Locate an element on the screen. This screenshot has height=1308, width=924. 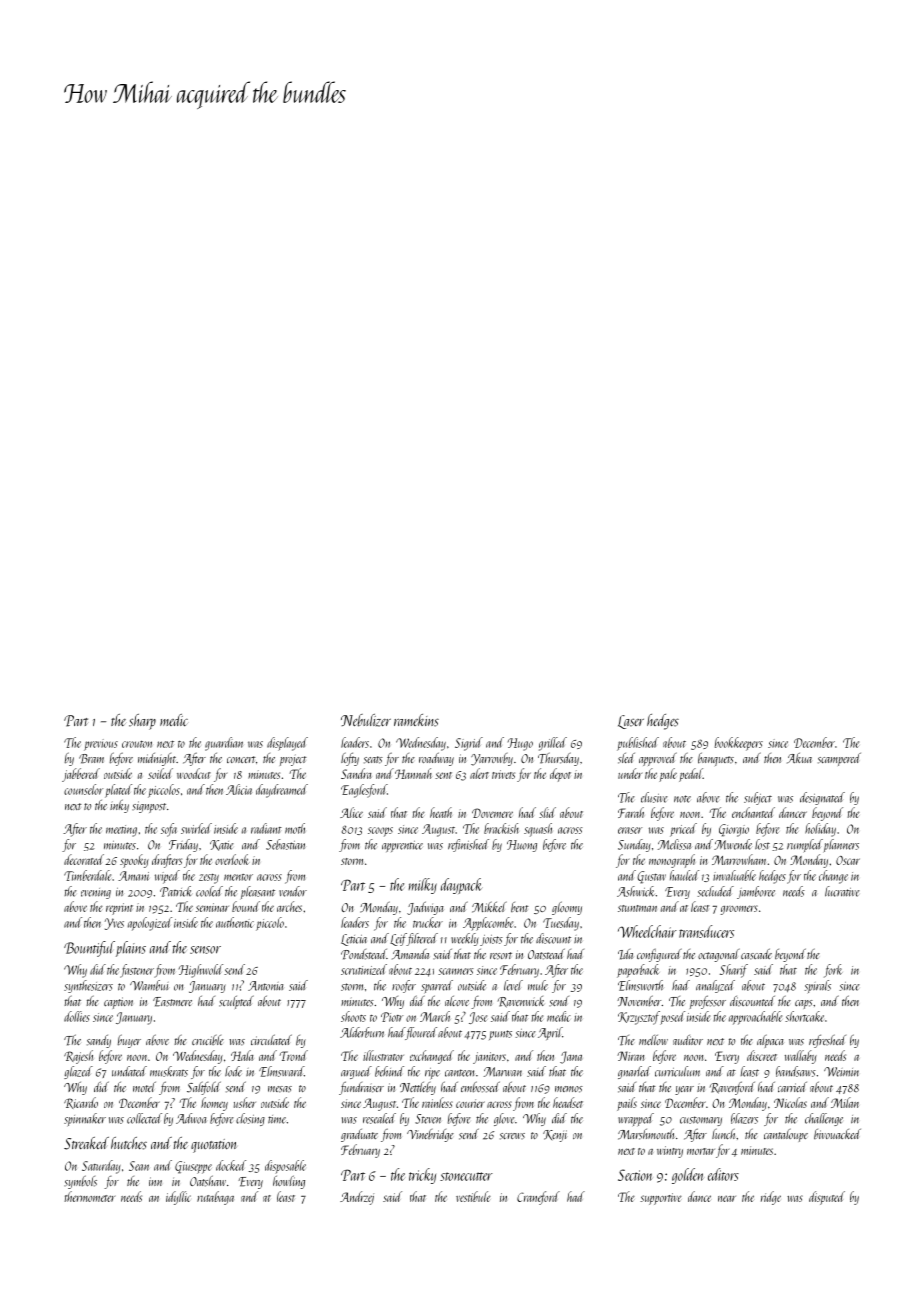
subject is located at coordinates (758, 798).
